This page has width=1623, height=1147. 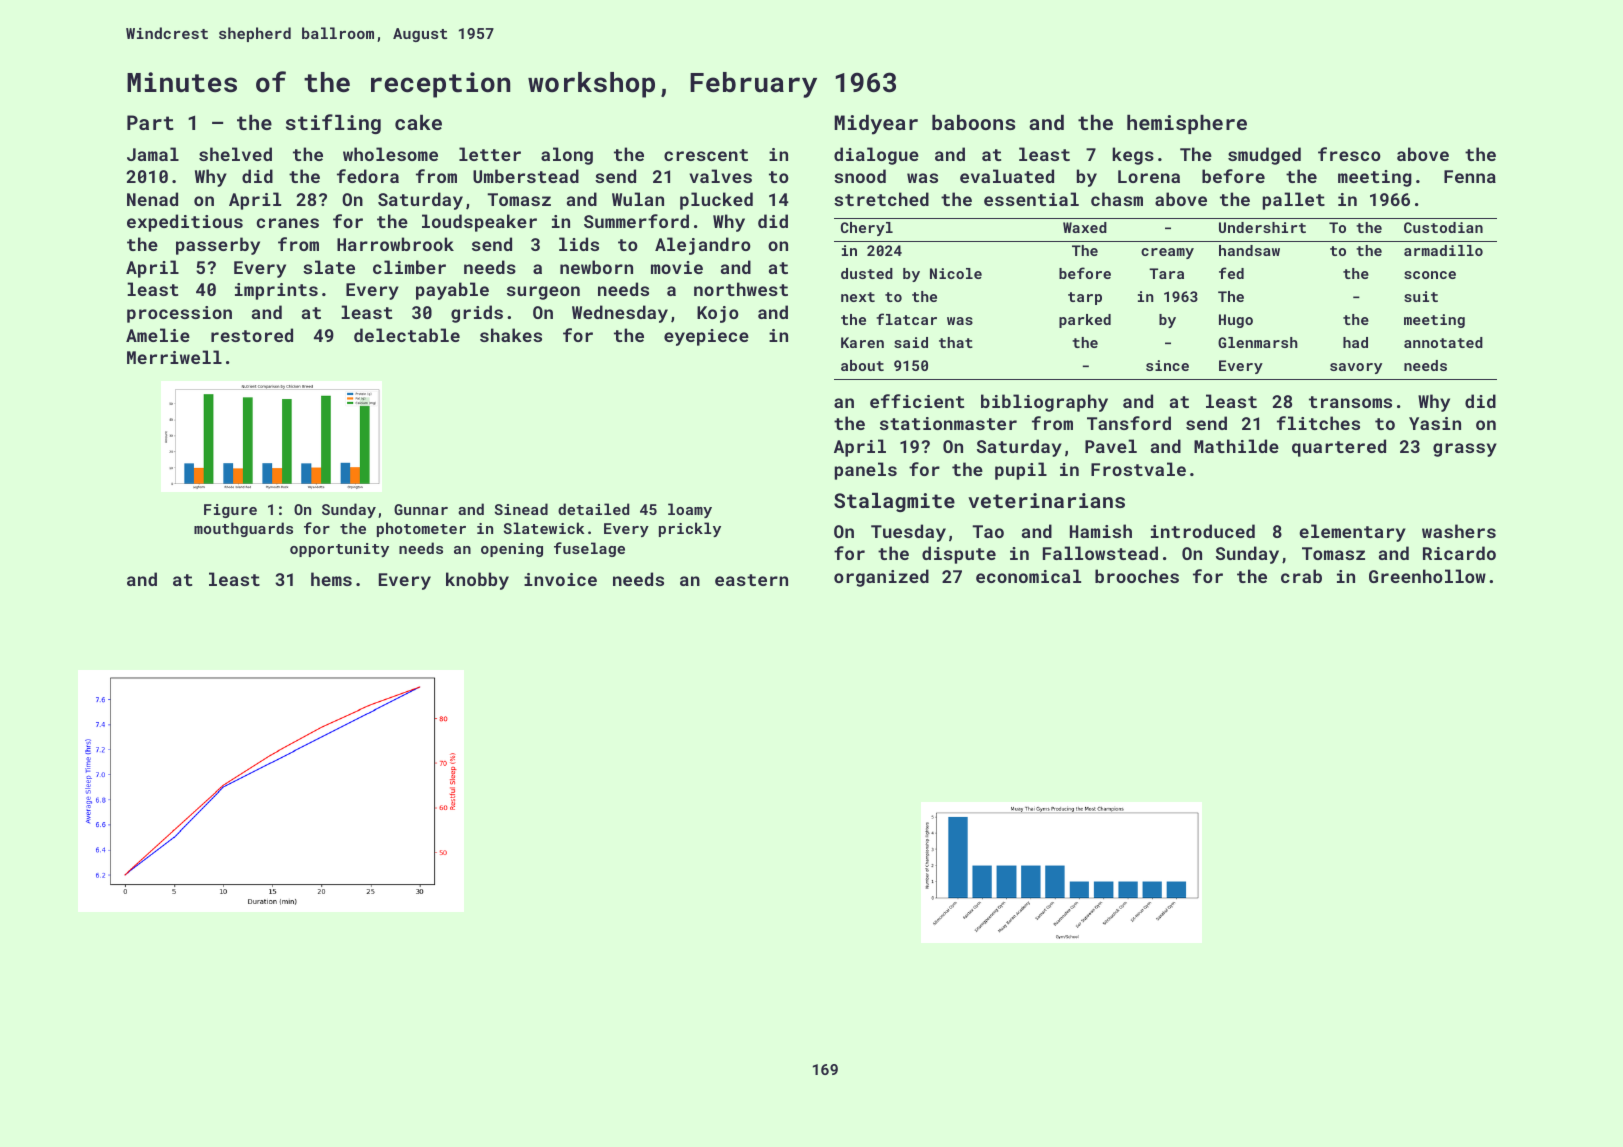 I want to click on hems, so click(x=331, y=579).
